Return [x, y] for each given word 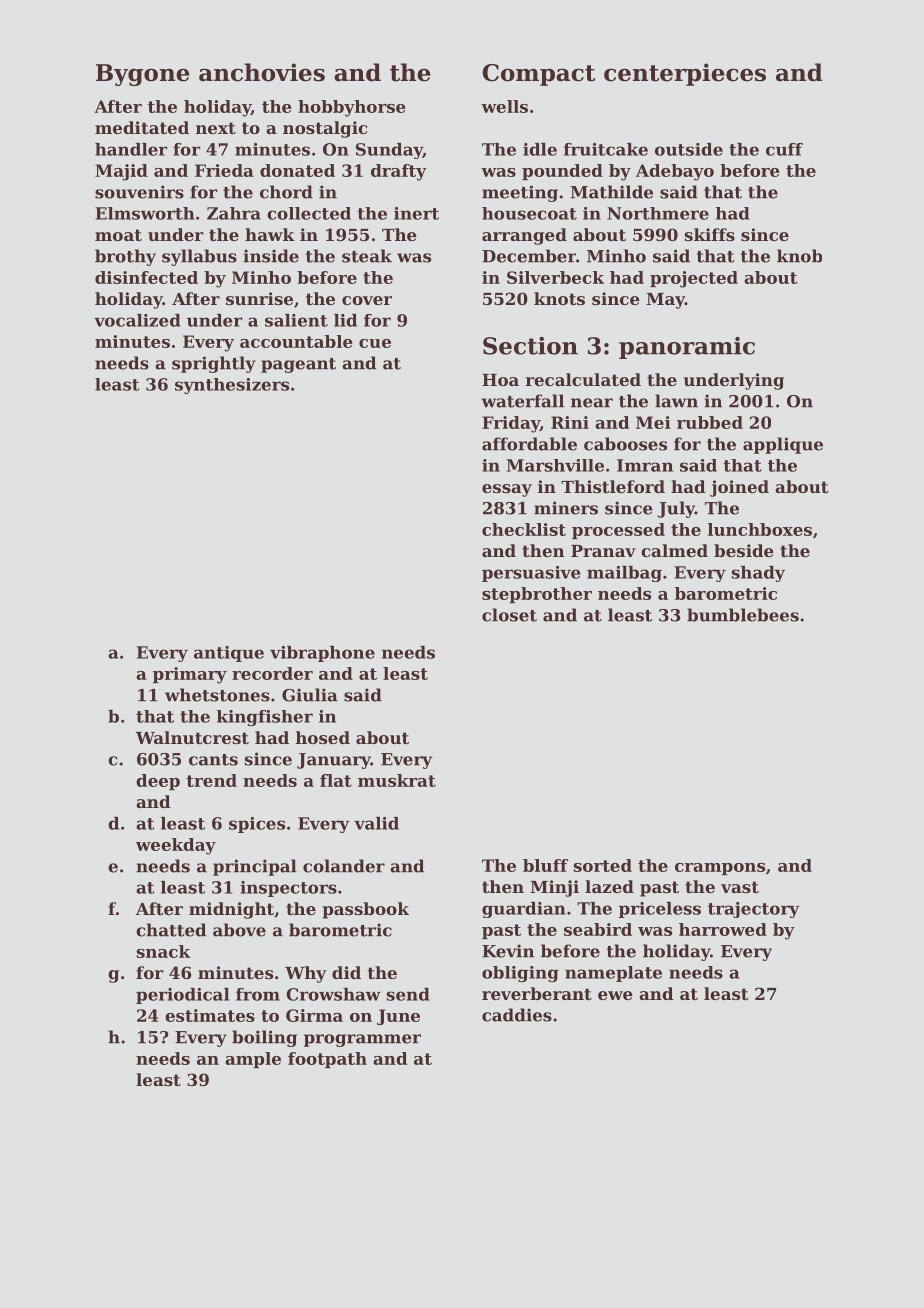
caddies [517, 1015]
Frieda [224, 170]
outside [689, 149]
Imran [645, 465]
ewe [615, 995]
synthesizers [232, 386]
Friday [511, 424]
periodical [182, 996]
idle [540, 149]
